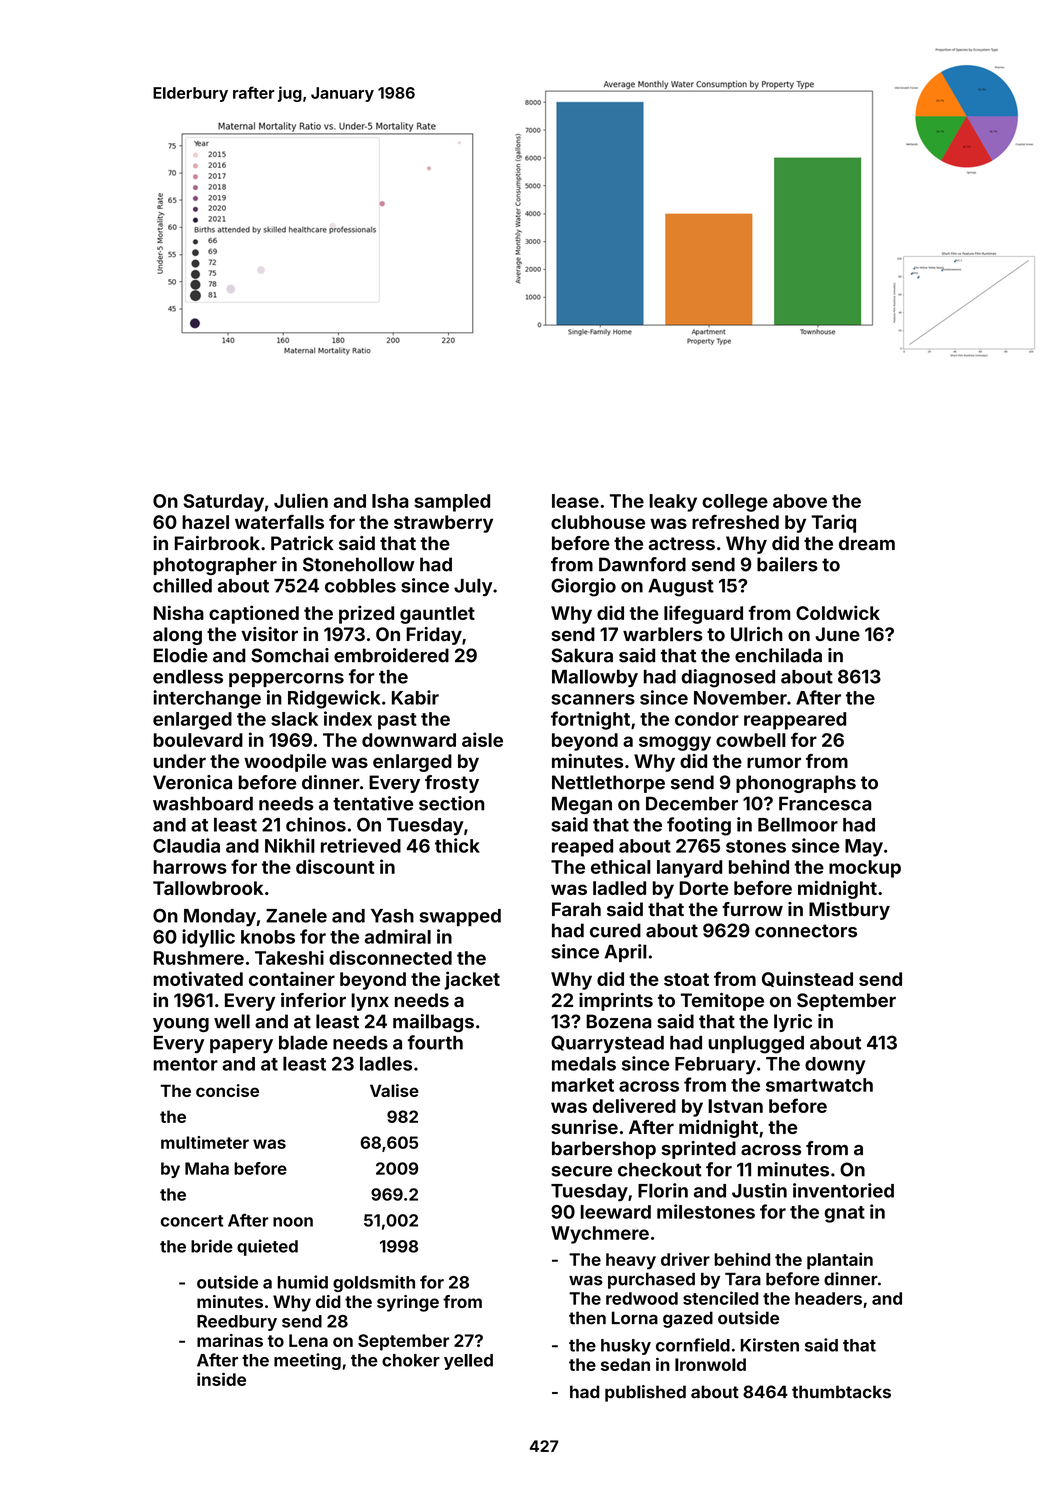 Image resolution: width=1058 pixels, height=1503 pixels. What do you see at coordinates (778, 655) in the screenshot?
I see `enchilada` at bounding box center [778, 655].
